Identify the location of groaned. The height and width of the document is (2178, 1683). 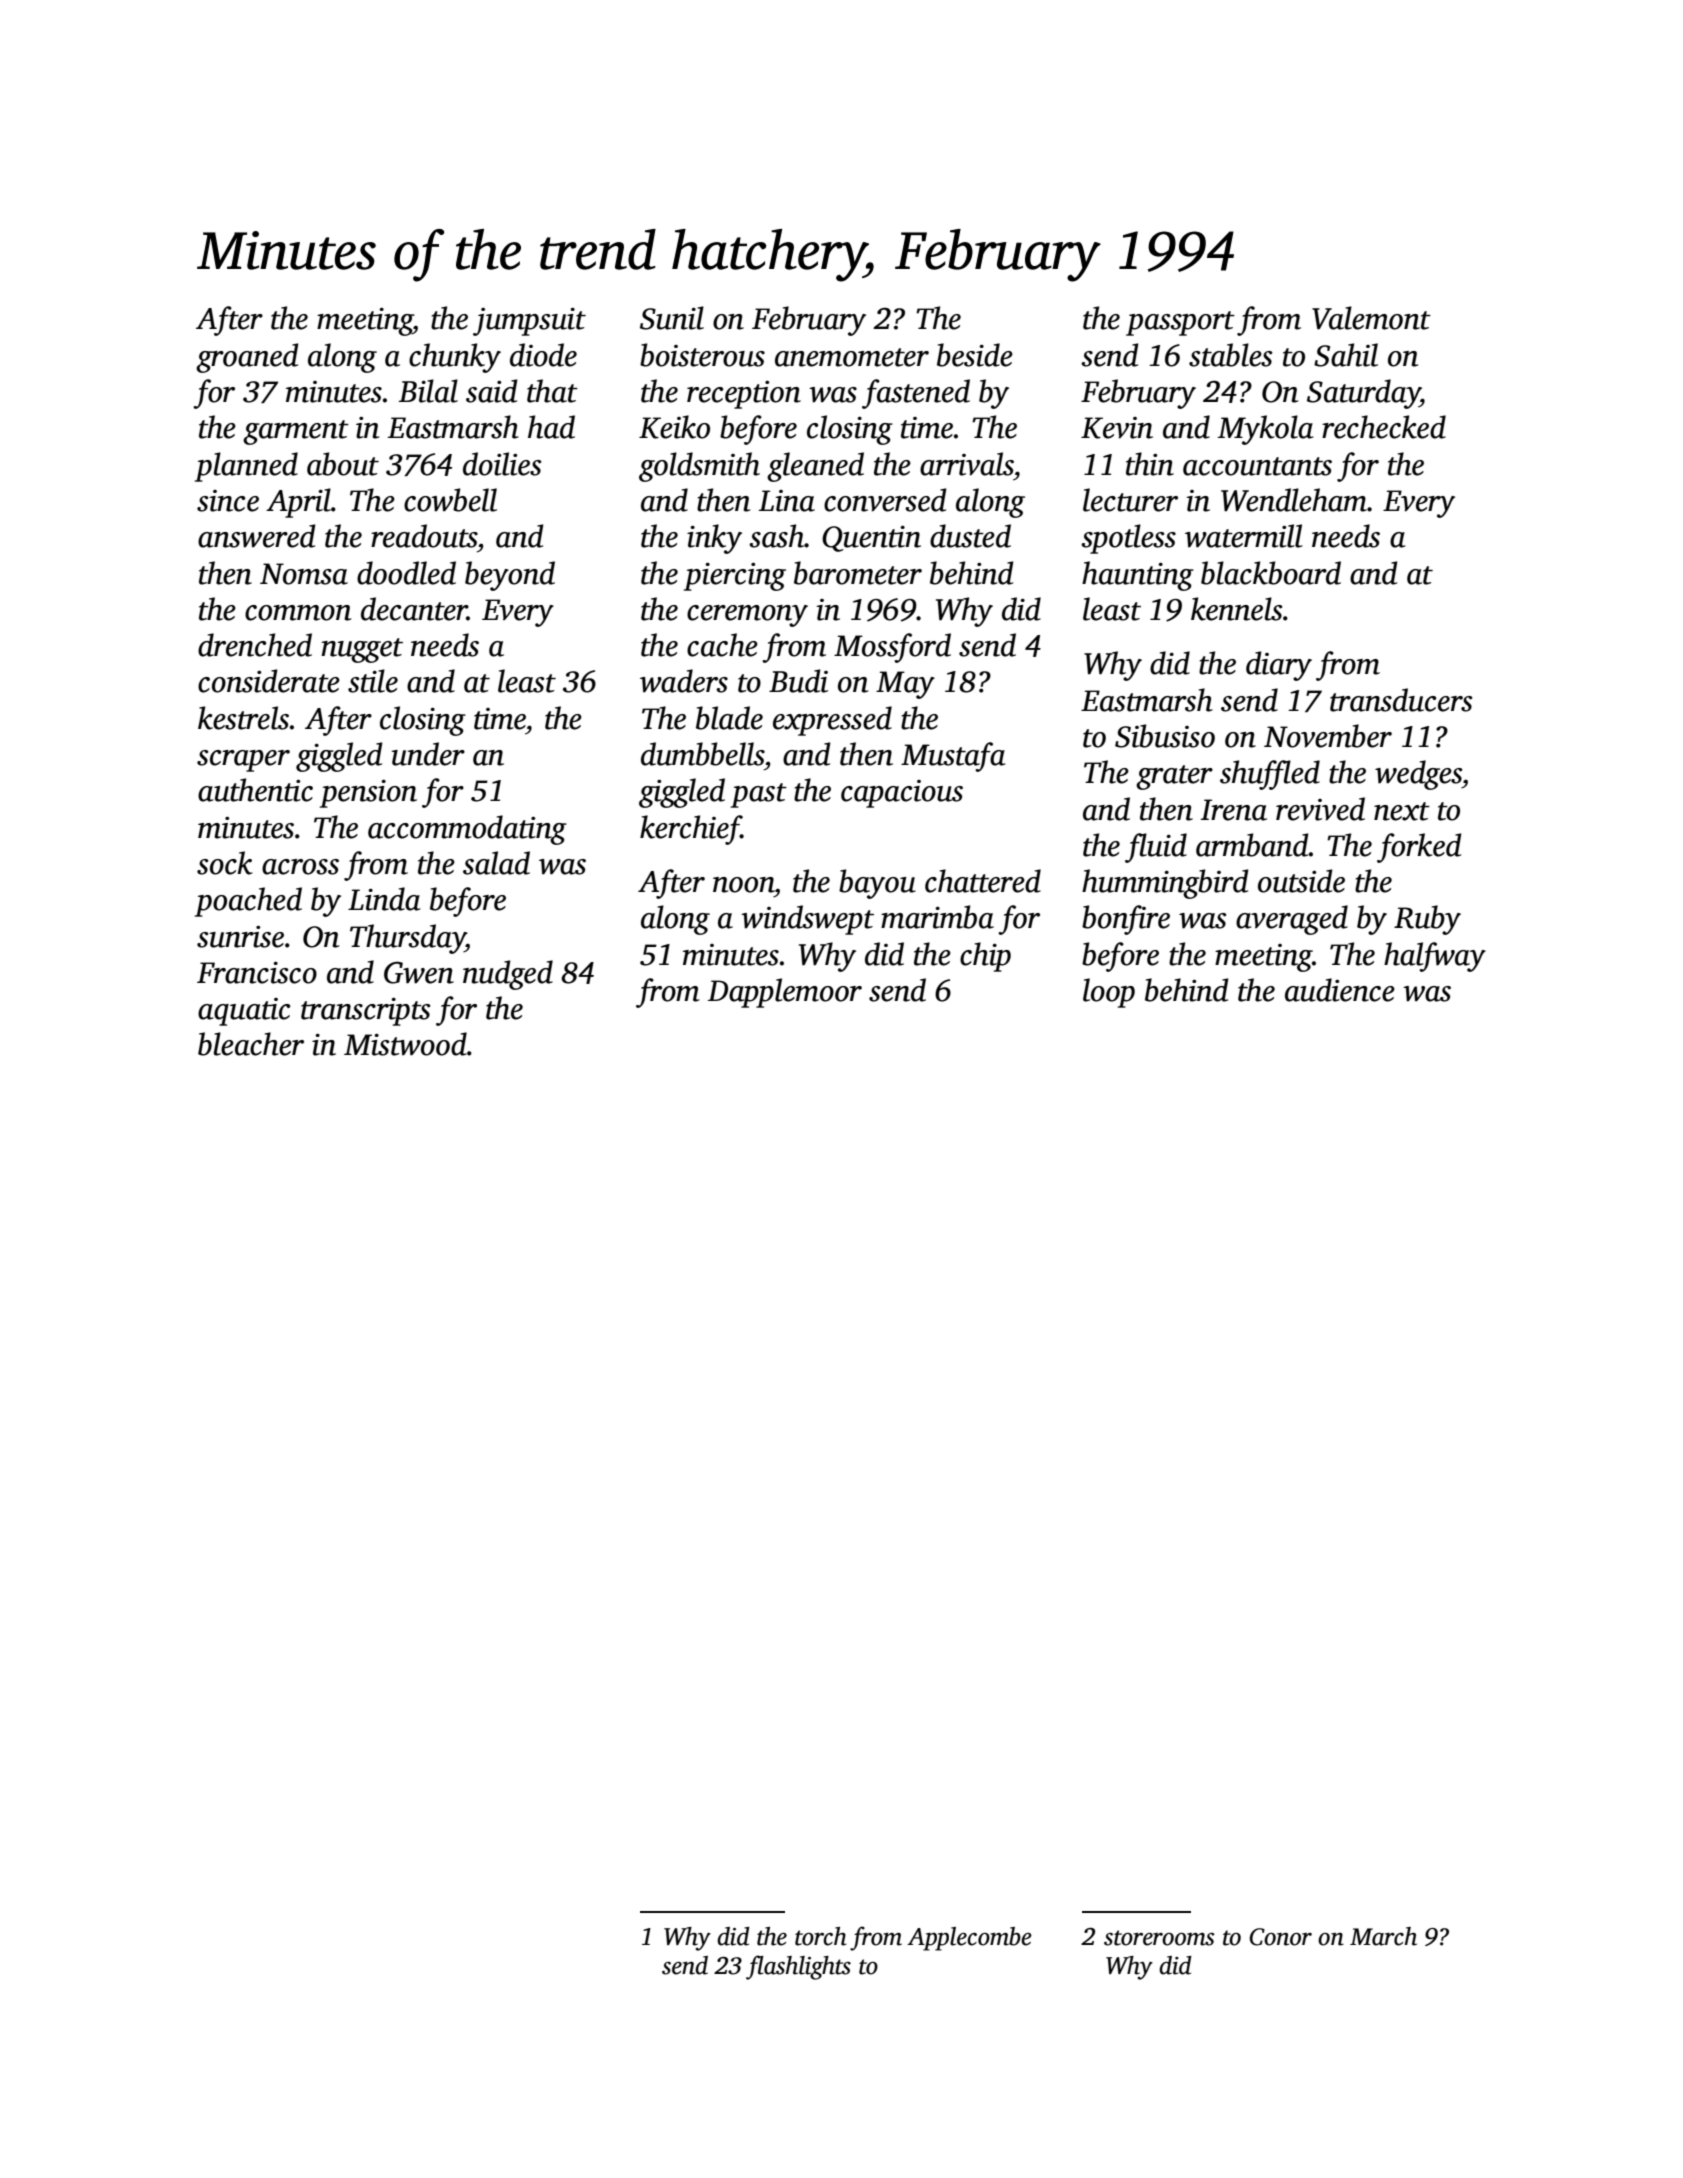
(247, 358).
